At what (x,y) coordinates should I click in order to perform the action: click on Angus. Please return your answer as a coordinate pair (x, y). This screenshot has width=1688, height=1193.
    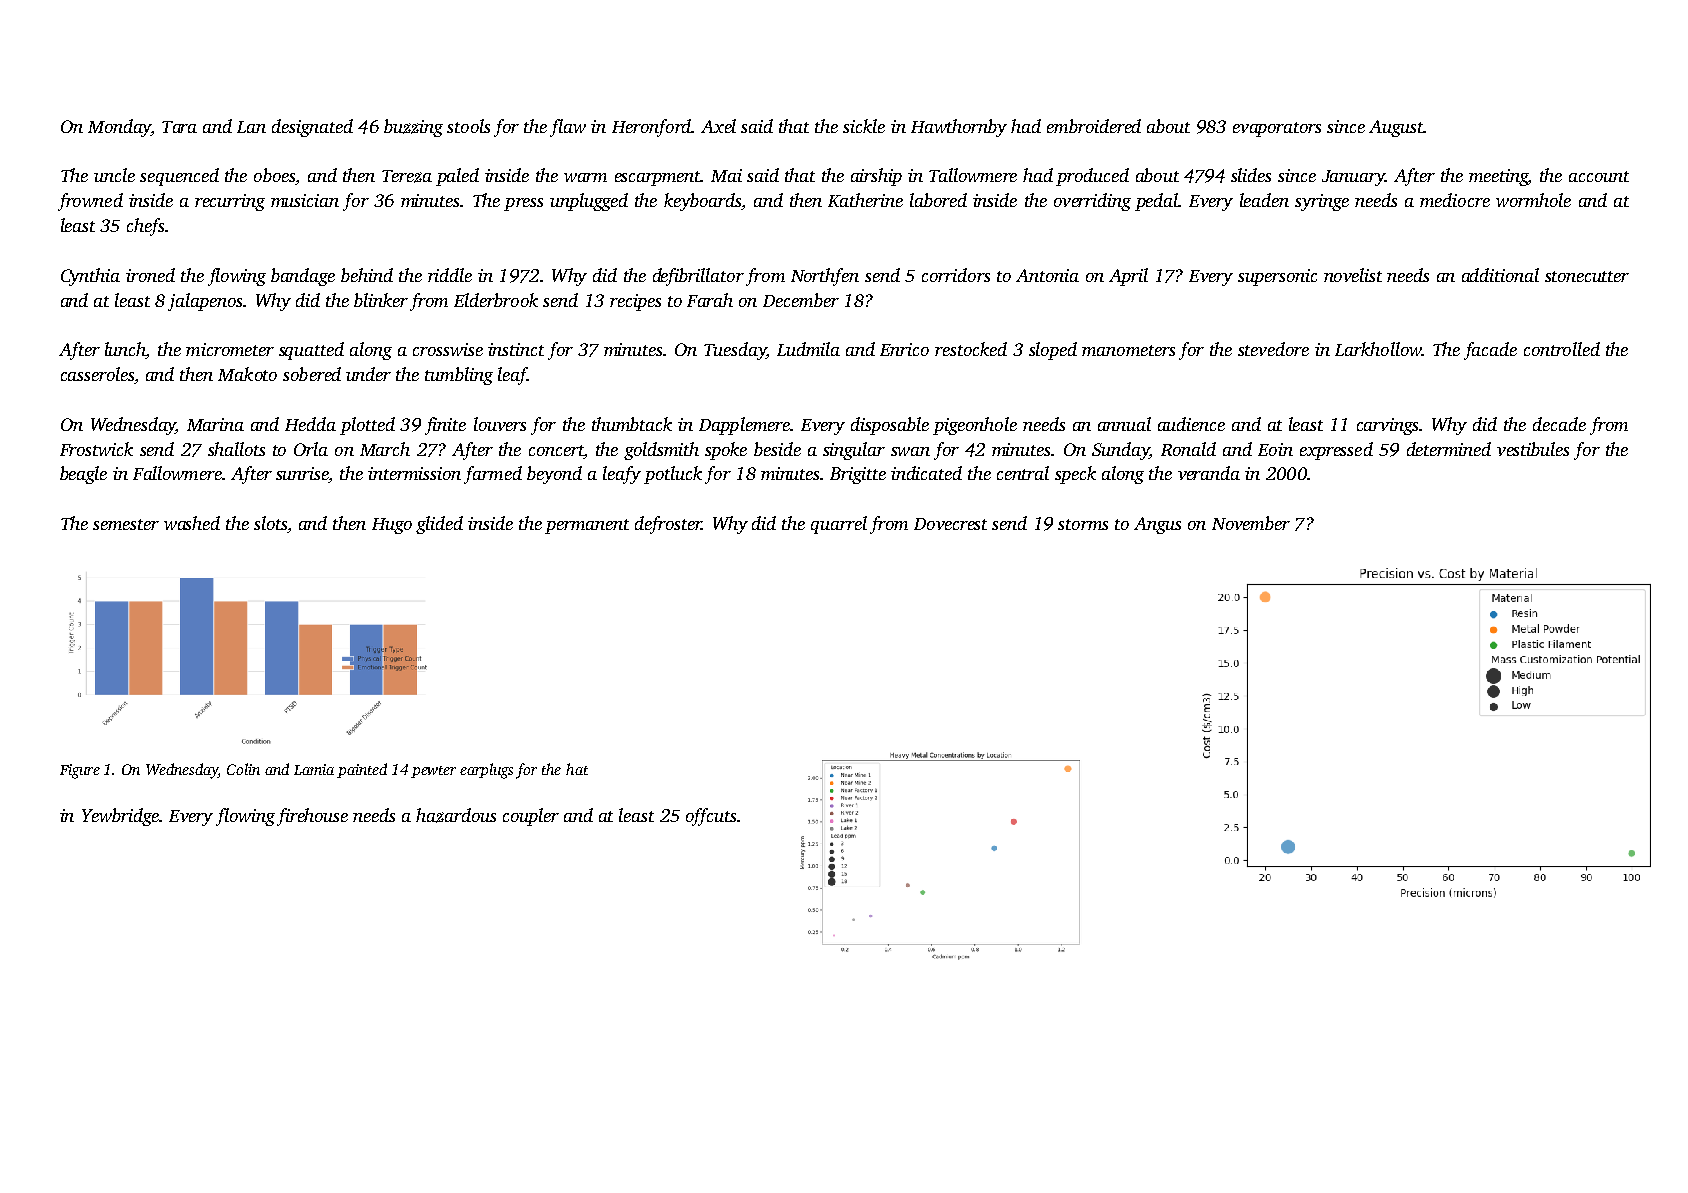
    Looking at the image, I should click on (1157, 525).
